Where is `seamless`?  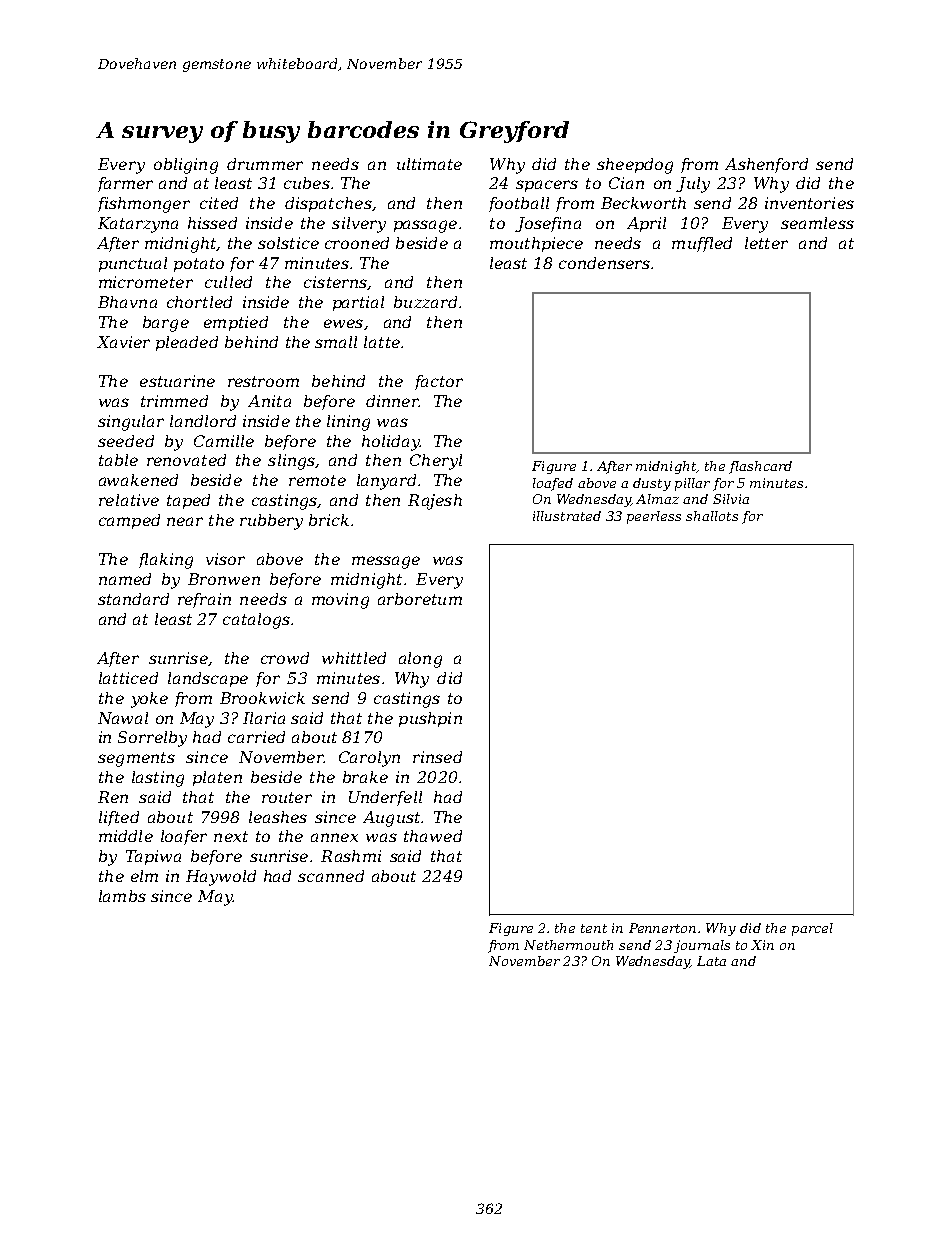
seamless is located at coordinates (817, 223).
